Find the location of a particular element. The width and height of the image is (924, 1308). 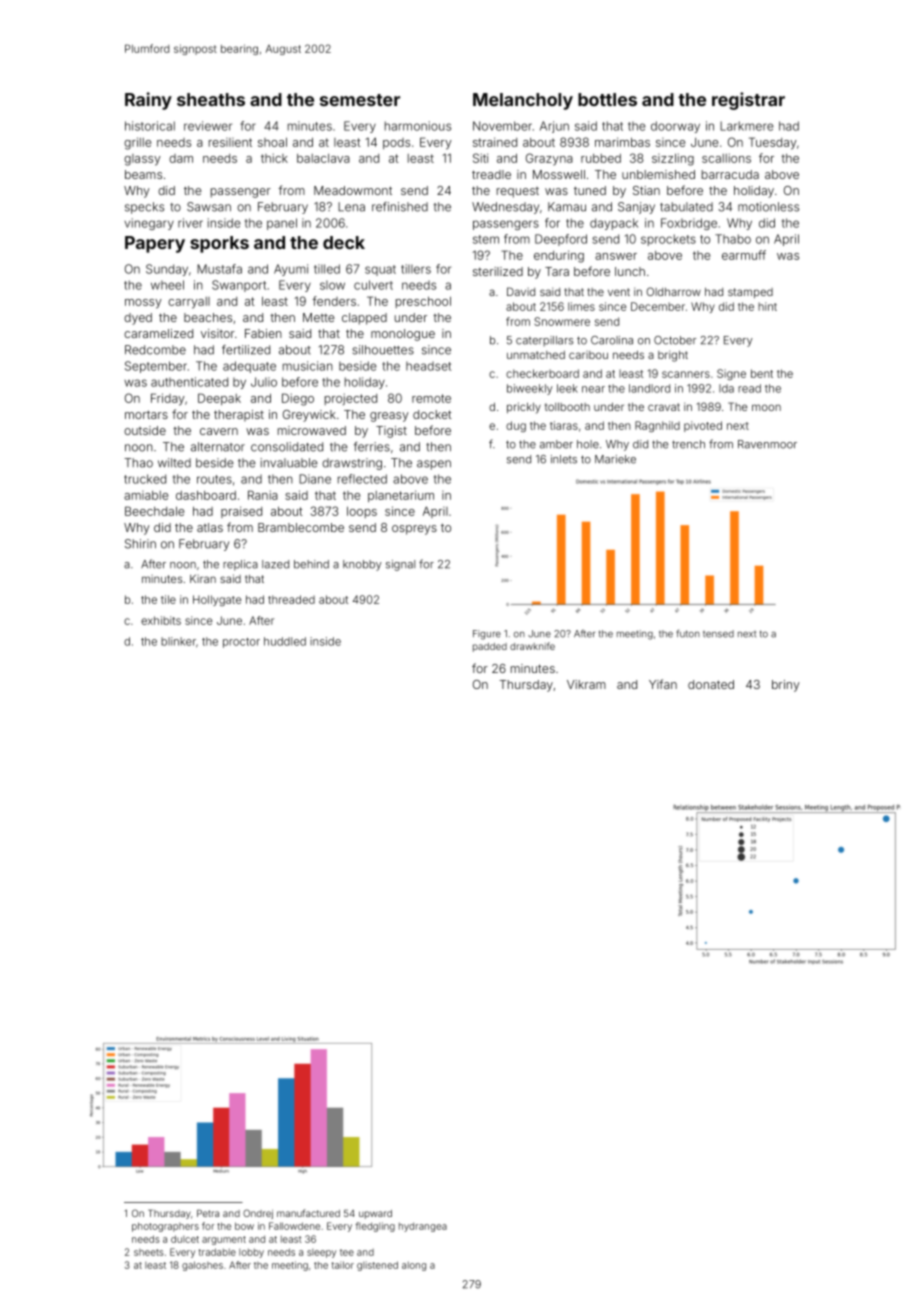

Rainy is located at coordinates (148, 101).
